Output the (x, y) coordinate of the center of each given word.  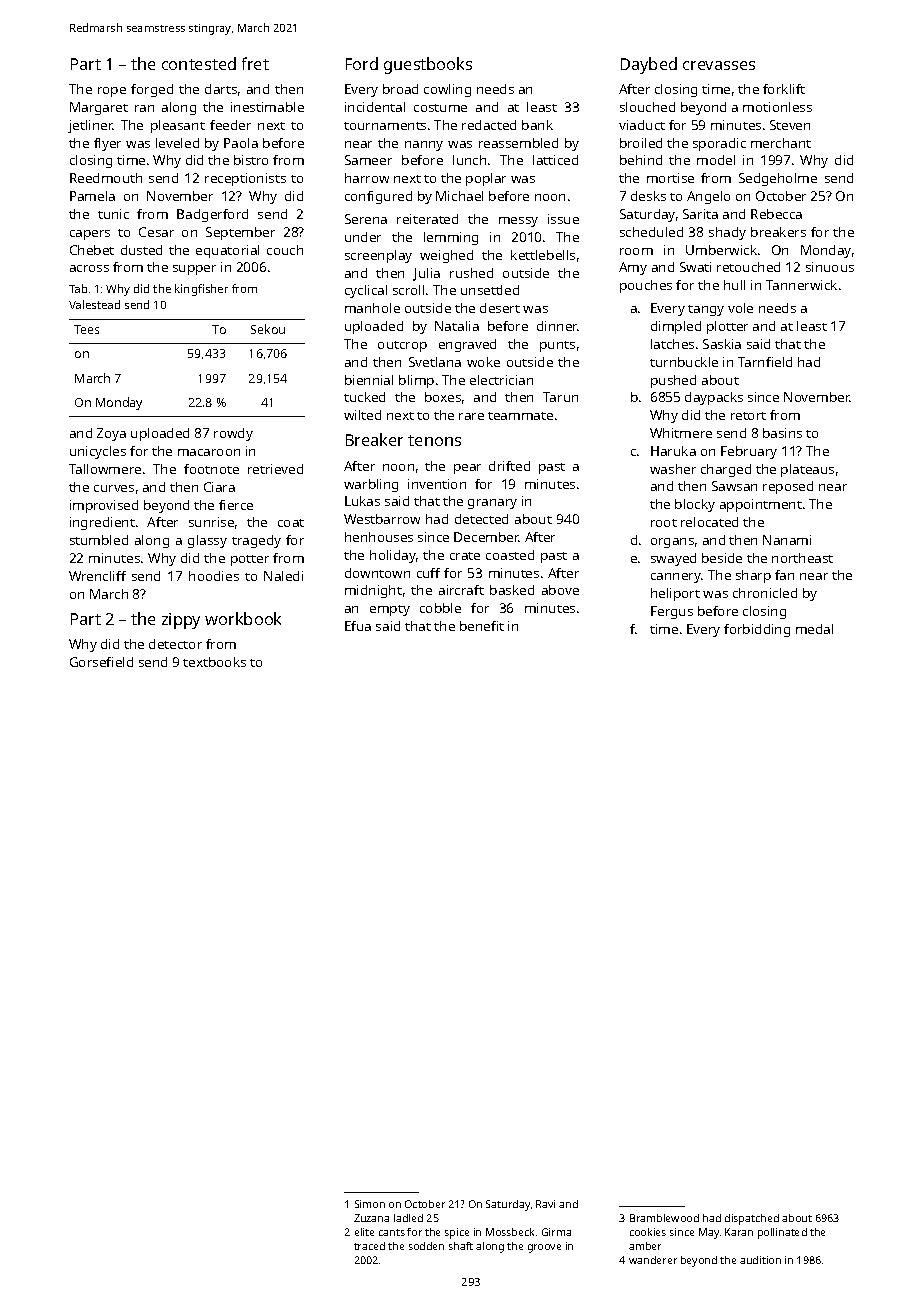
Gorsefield (101, 662)
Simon (370, 1204)
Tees (86, 329)
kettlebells (543, 255)
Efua (358, 626)
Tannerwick (801, 285)
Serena (366, 219)
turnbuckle (684, 362)
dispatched (752, 1219)
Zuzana (371, 1218)
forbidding (757, 630)
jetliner (90, 126)
